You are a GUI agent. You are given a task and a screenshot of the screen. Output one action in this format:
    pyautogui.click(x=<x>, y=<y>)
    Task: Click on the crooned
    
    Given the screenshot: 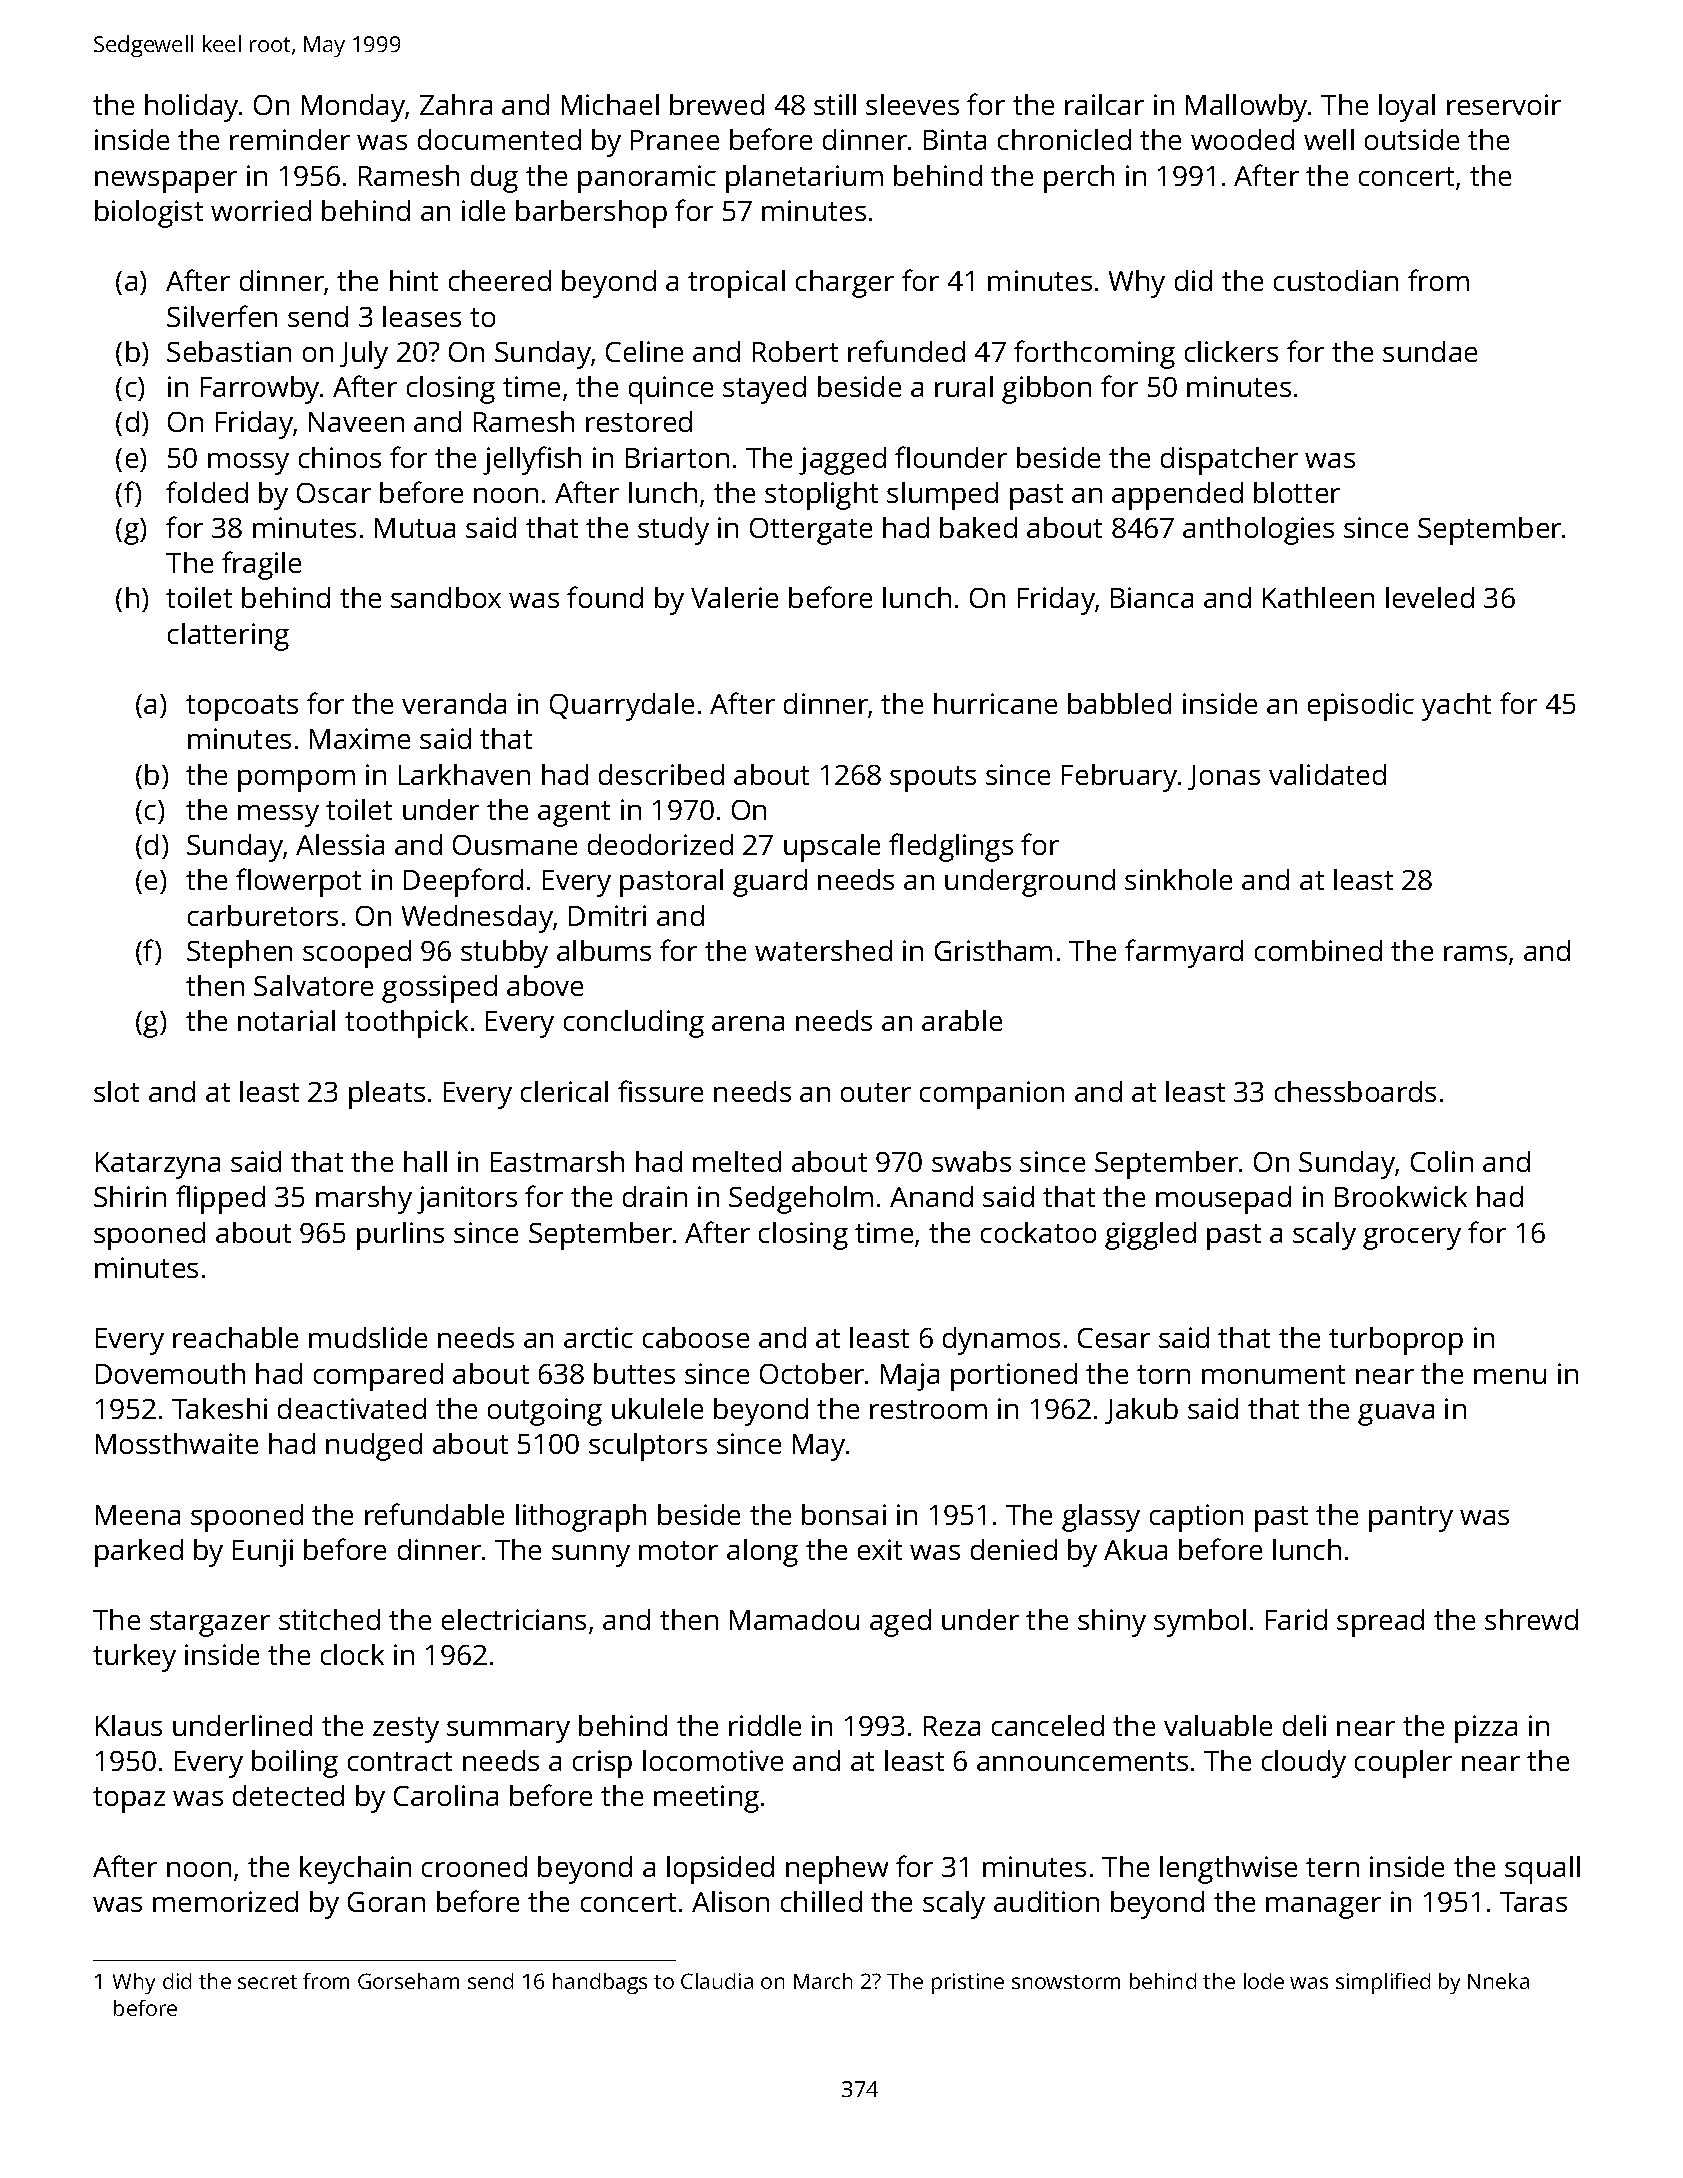 What is the action you would take?
    pyautogui.click(x=474, y=1866)
